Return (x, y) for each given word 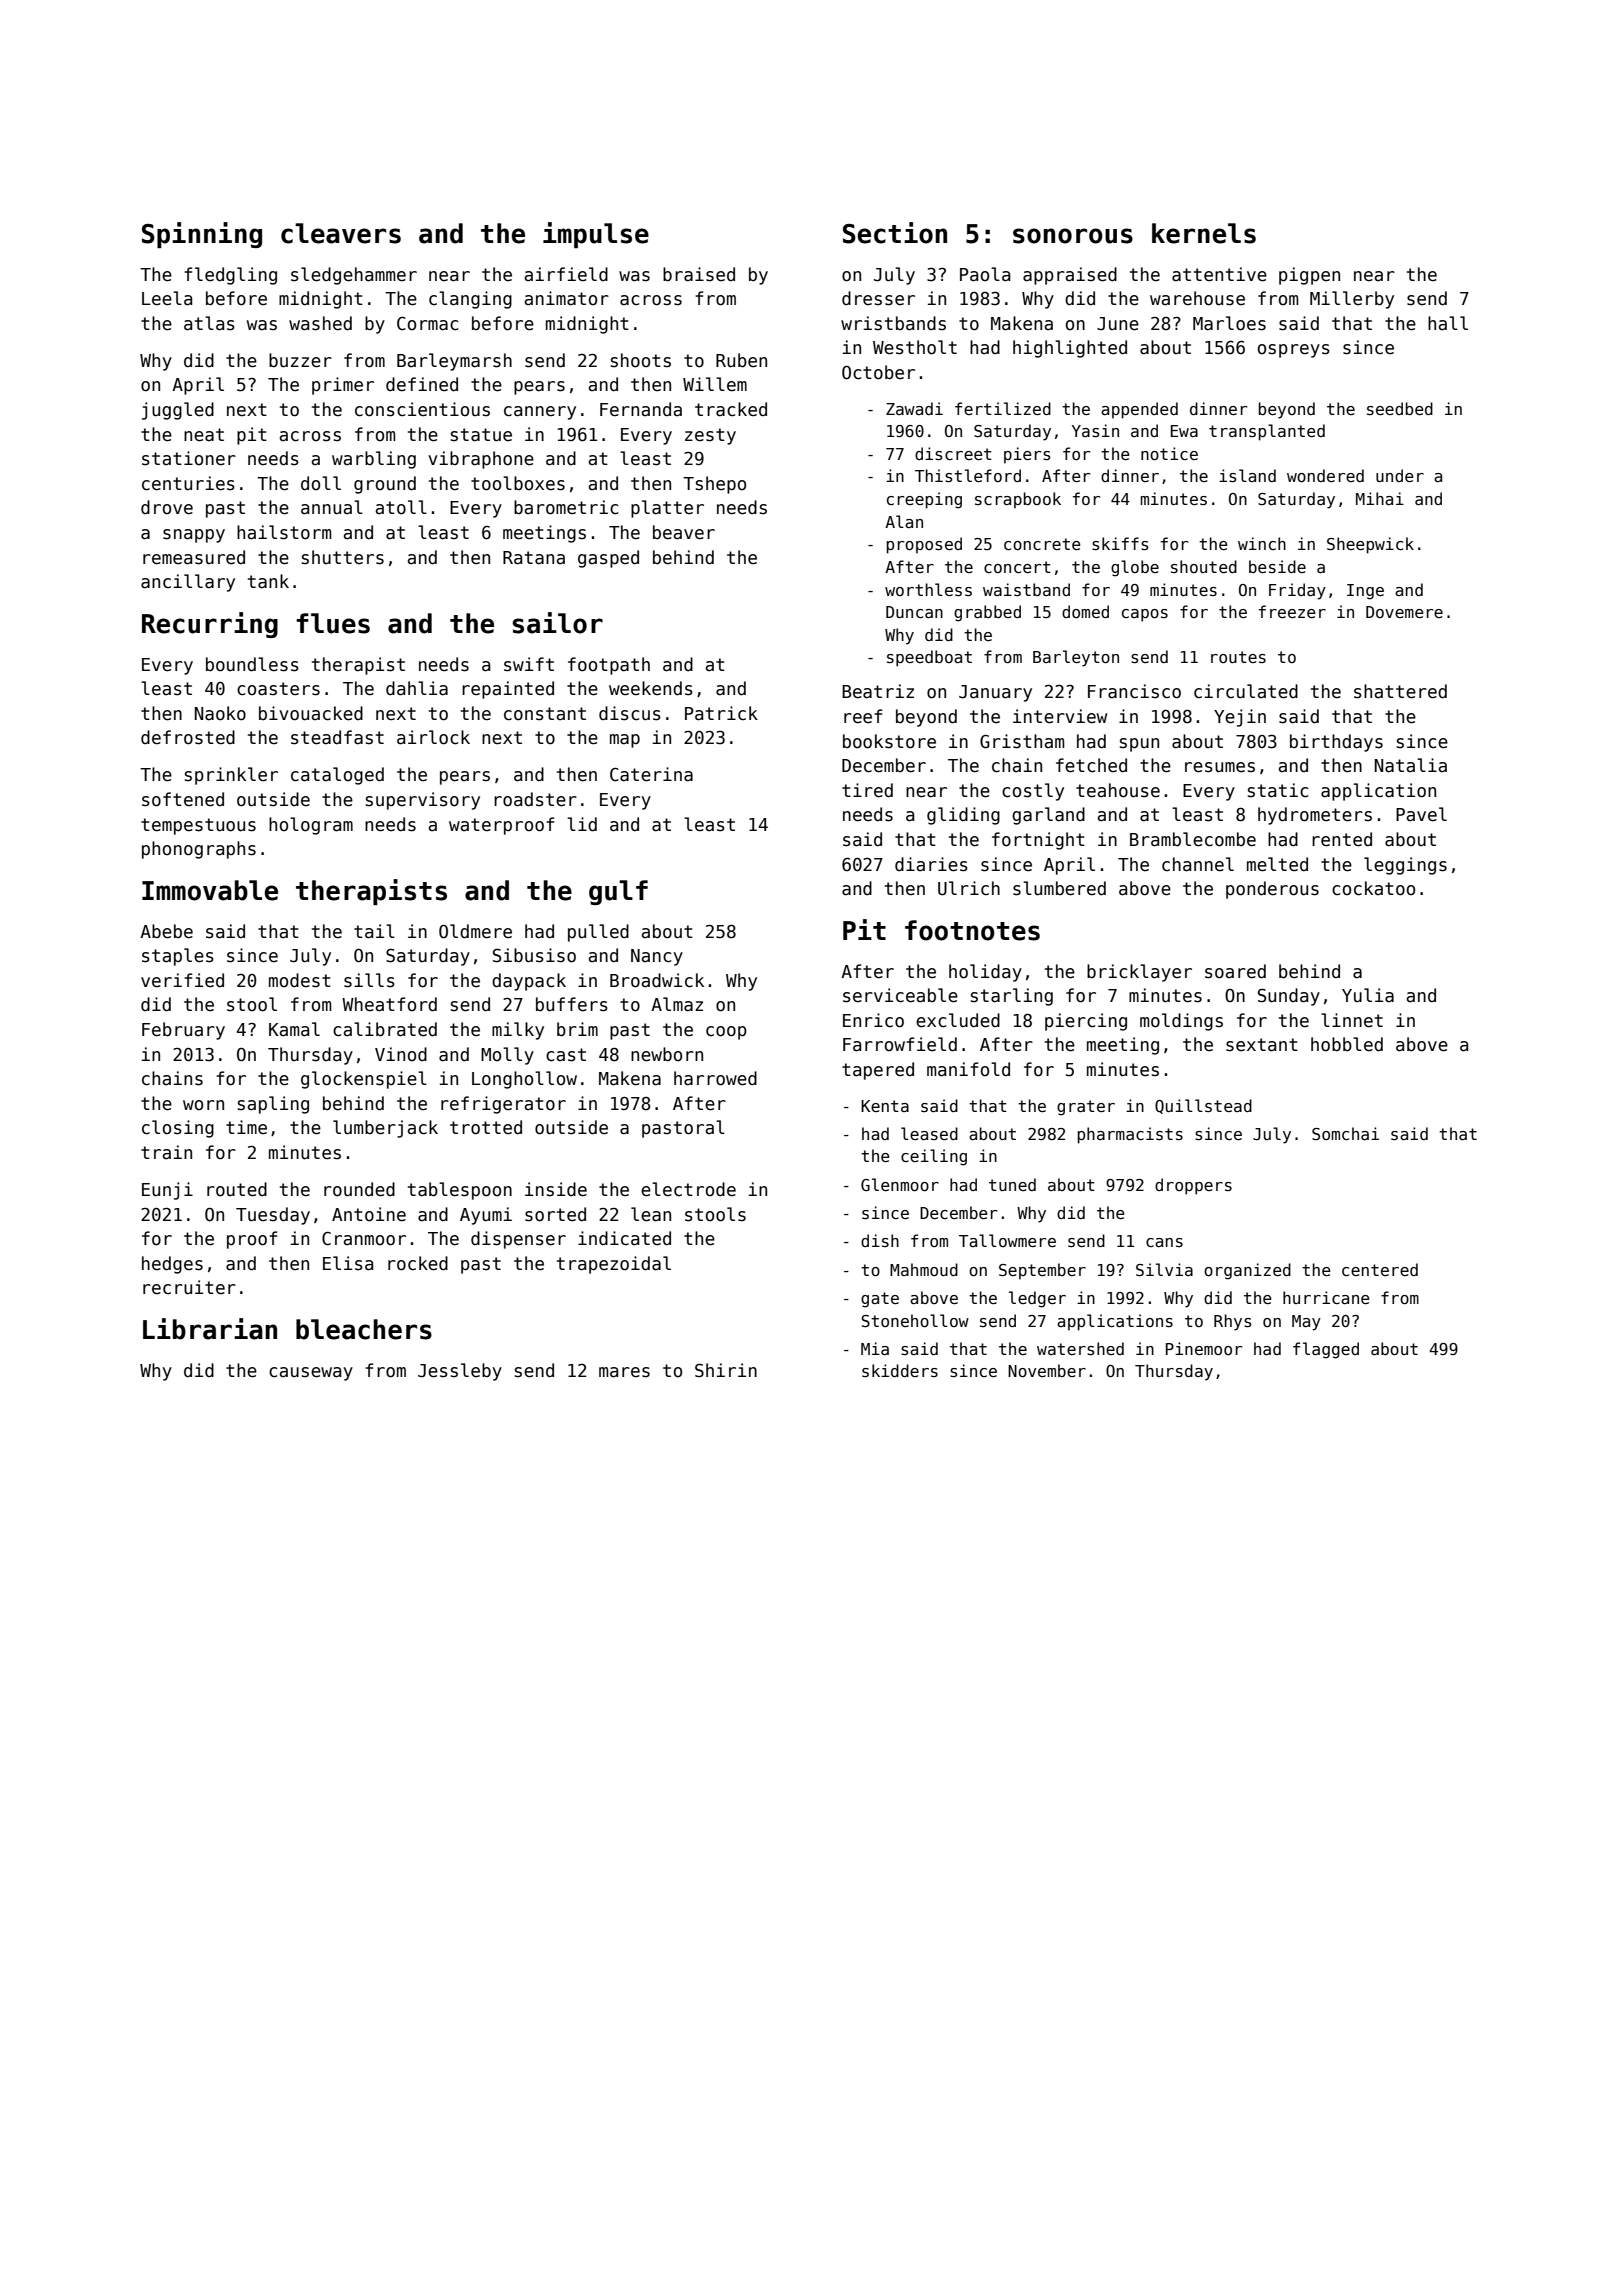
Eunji (167, 1191)
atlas (209, 323)
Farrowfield (900, 1044)
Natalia (1411, 765)
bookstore (889, 741)
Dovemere (1404, 612)
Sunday (1289, 997)
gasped (608, 559)
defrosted (188, 737)
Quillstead (1203, 1106)
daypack (529, 982)
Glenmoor (900, 1185)
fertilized (1003, 408)
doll (321, 483)
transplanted (1267, 432)
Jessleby (460, 1372)
